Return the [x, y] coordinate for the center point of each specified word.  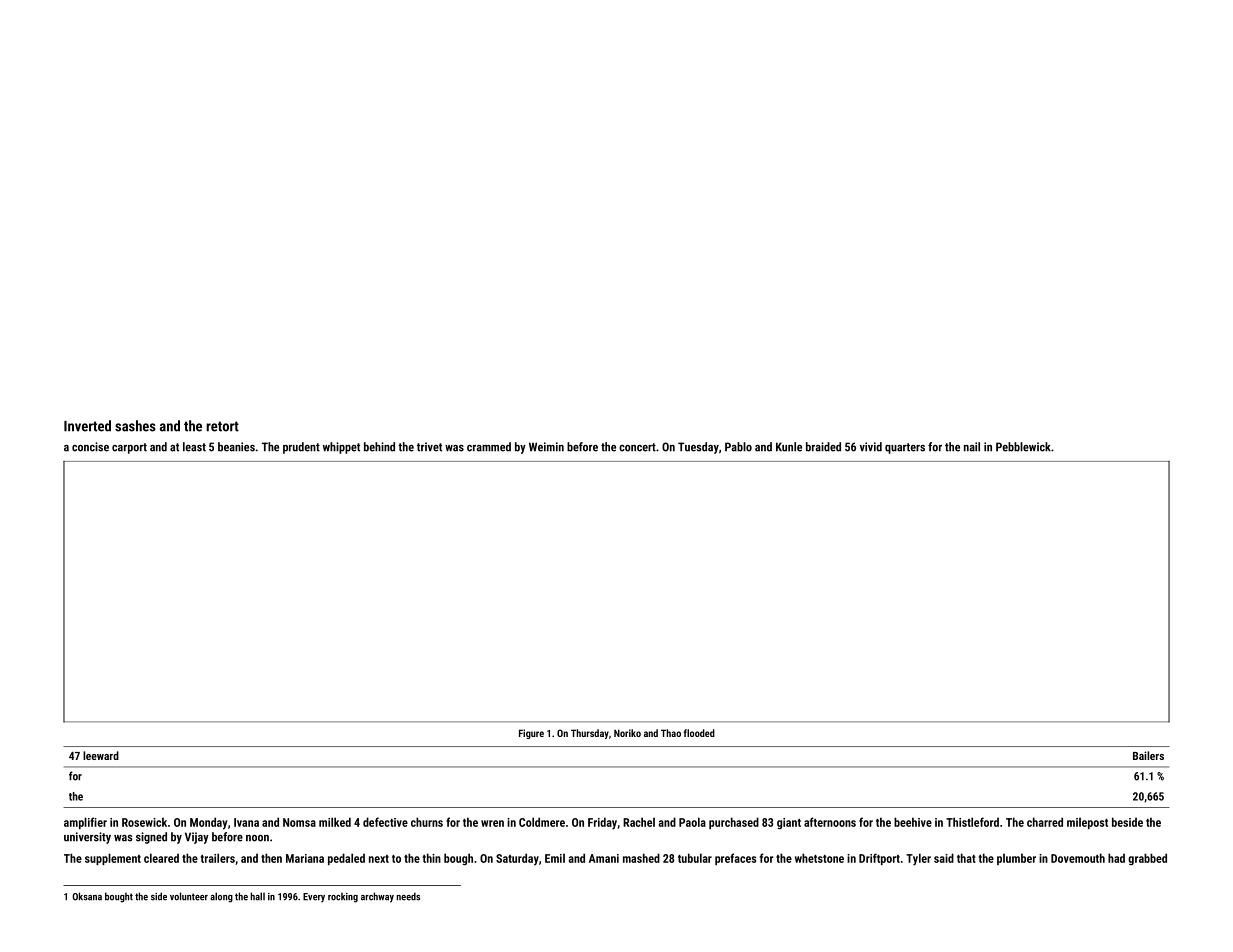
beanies [236, 447]
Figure [531, 734]
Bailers [1148, 755]
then [271, 858]
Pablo [738, 447]
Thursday [590, 734]
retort [222, 426]
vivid [871, 447]
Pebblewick [1023, 447]
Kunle [789, 447]
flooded [699, 733]
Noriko [627, 733]
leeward [101, 755]
